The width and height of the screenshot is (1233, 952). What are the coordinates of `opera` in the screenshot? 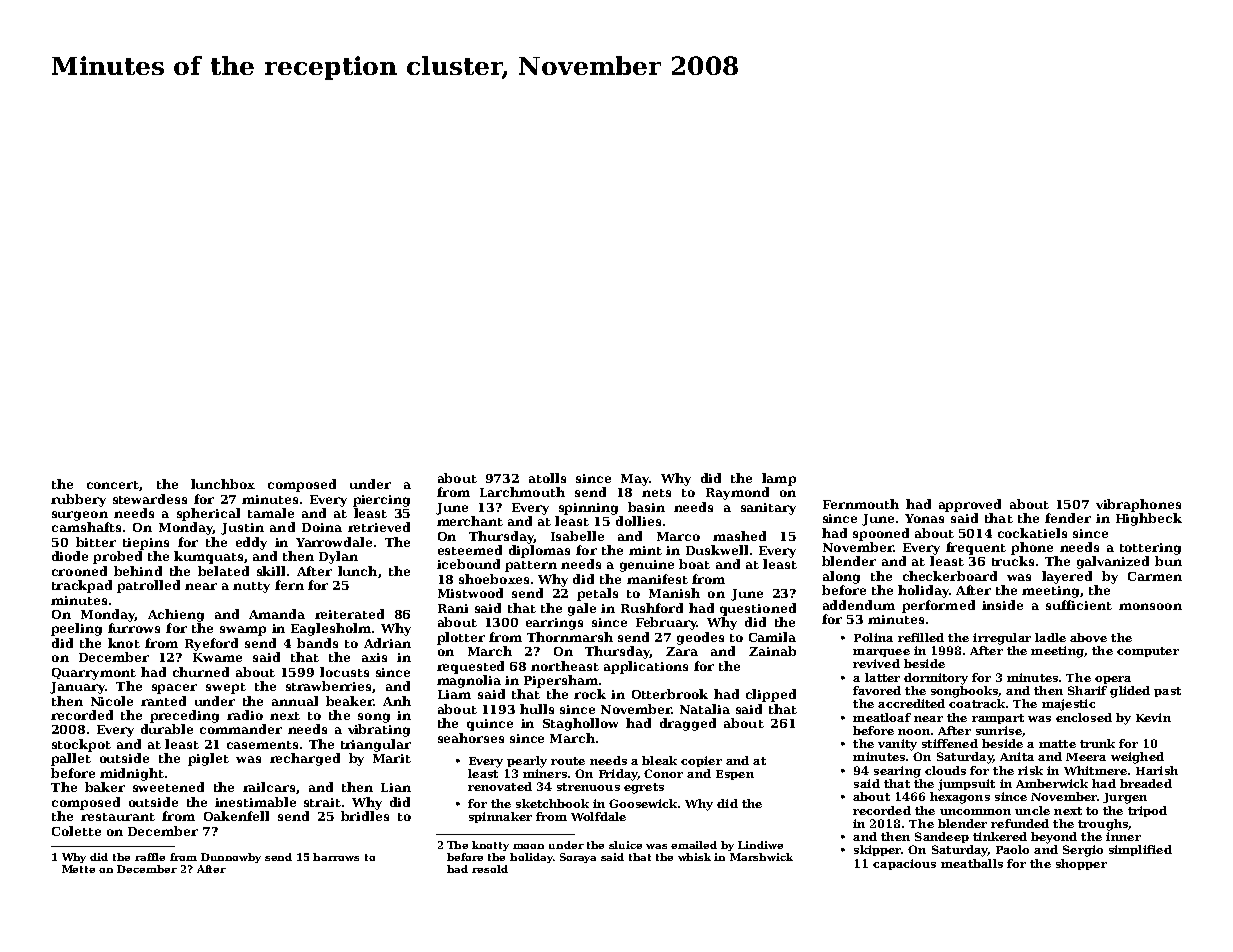 It's located at (1113, 680).
